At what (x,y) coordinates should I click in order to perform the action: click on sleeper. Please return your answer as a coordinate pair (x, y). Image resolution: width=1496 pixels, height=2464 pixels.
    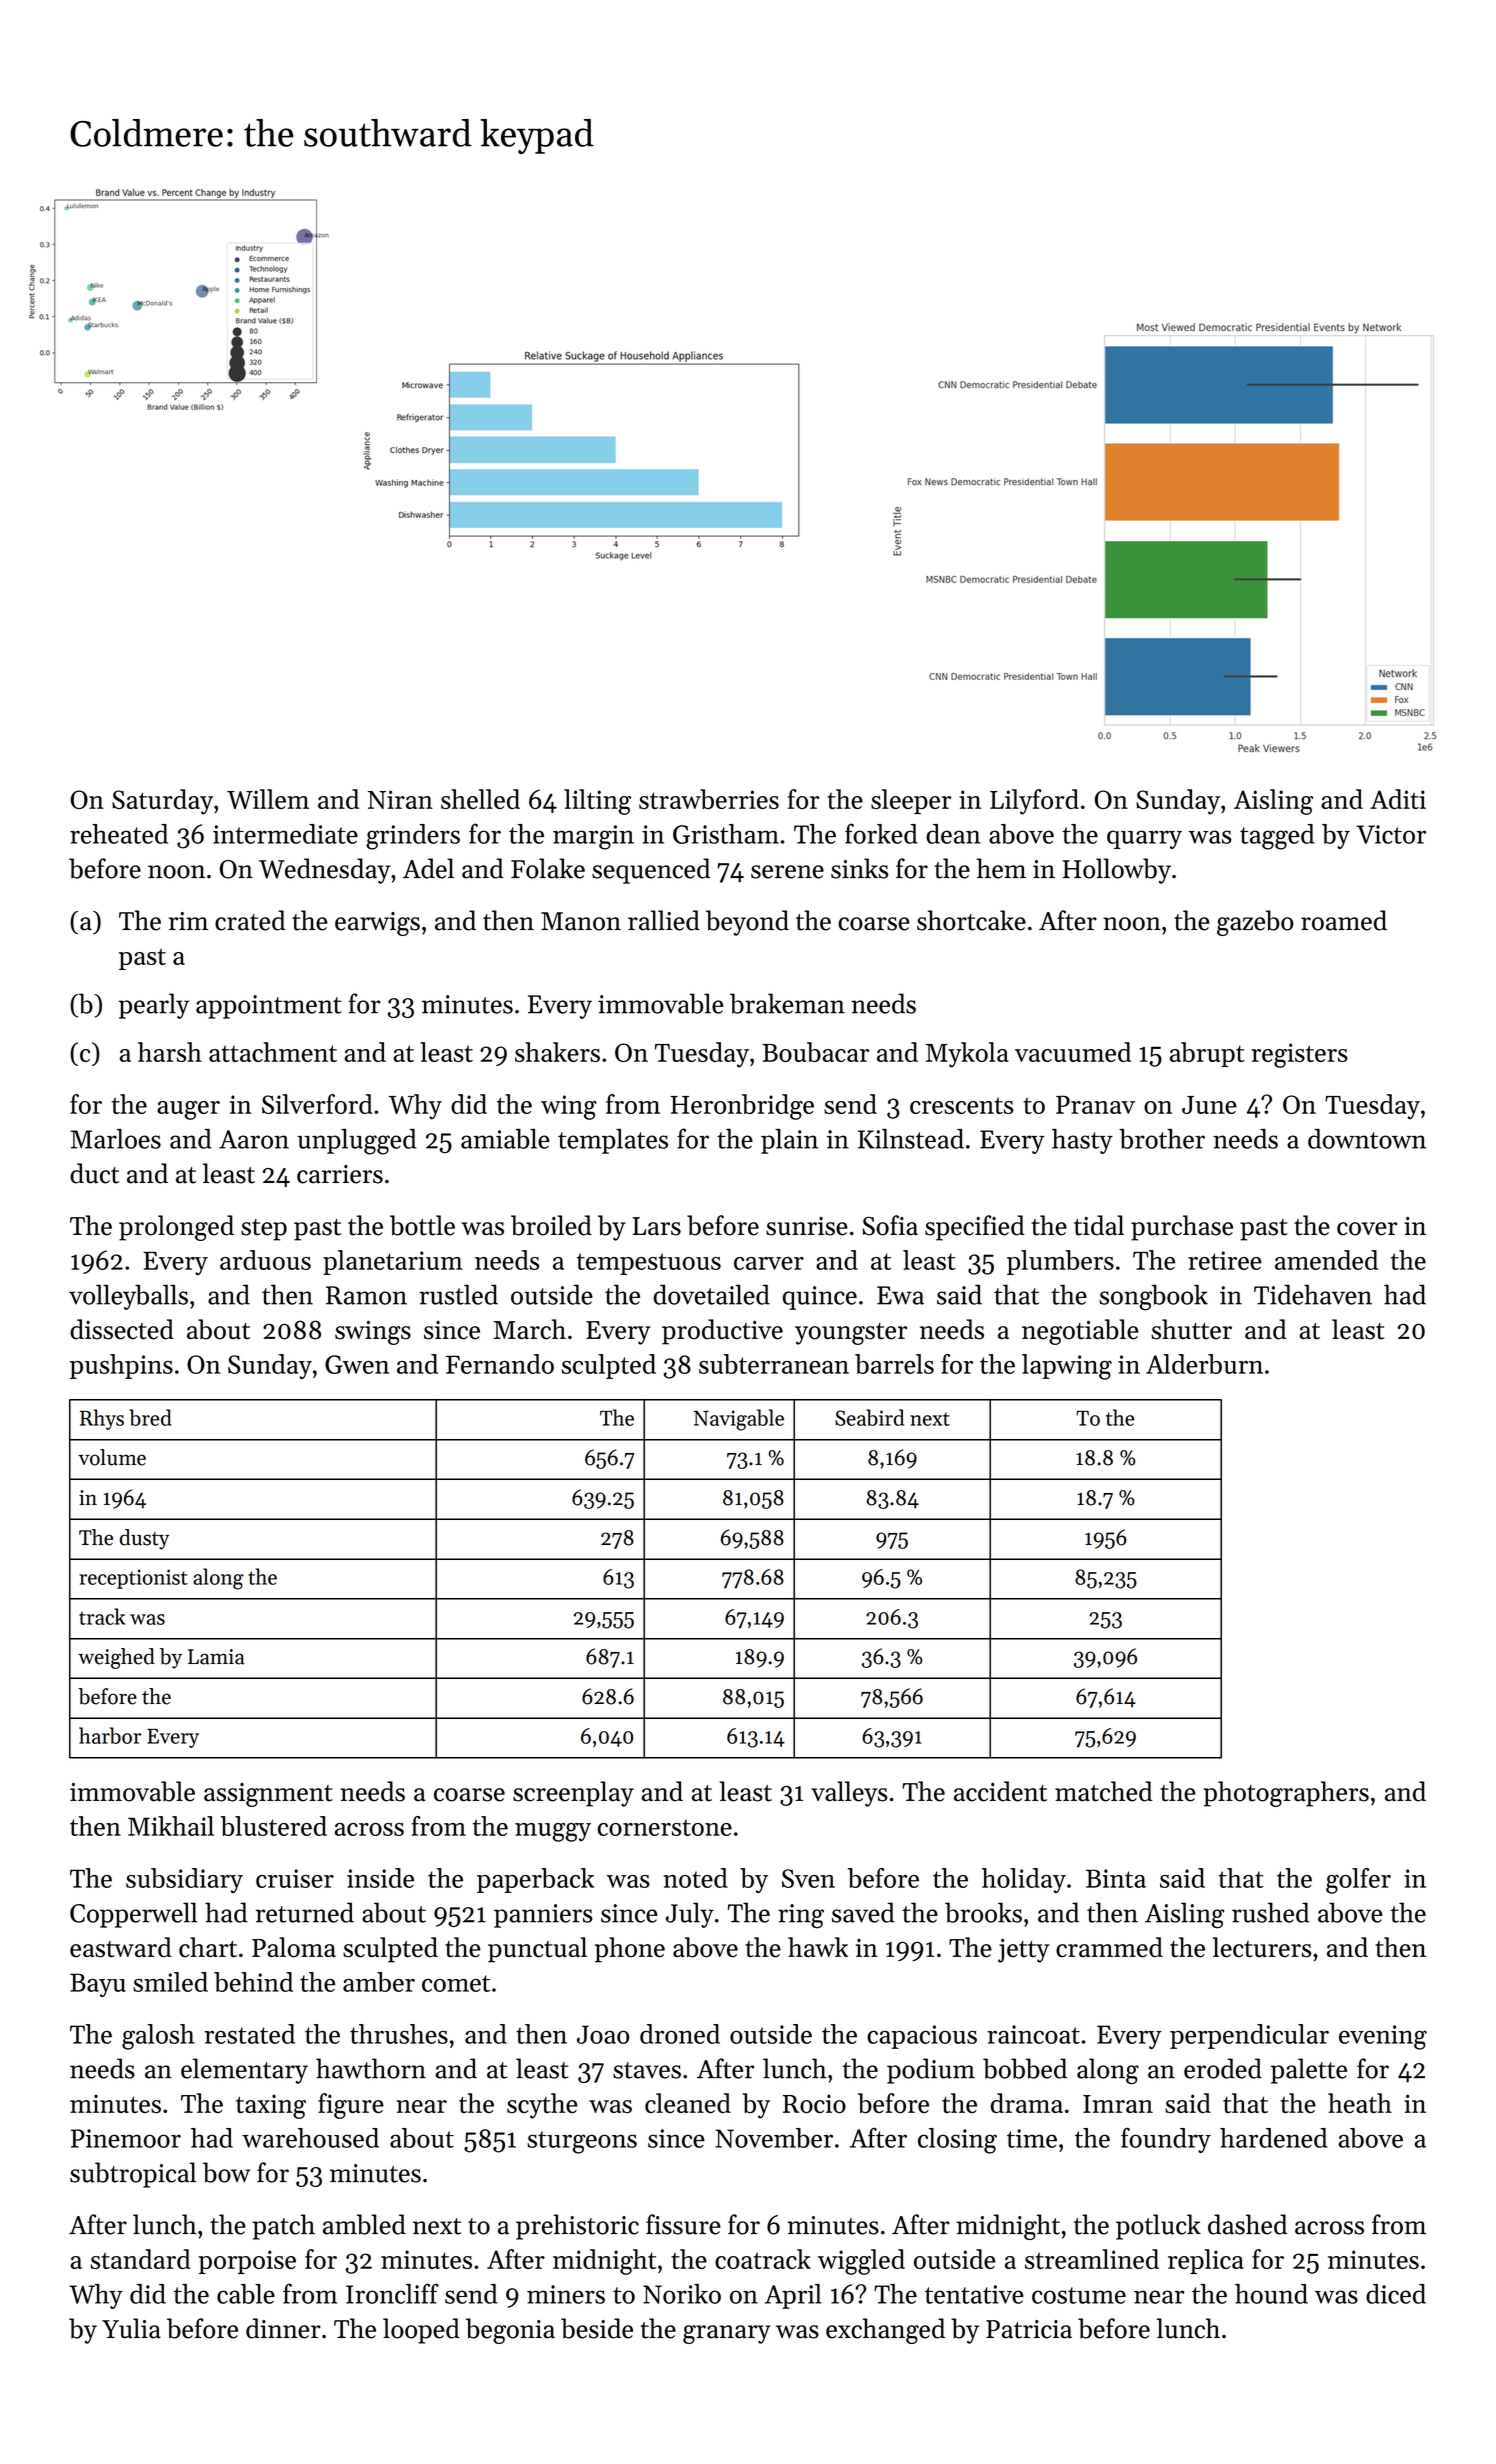
    Looking at the image, I should click on (911, 801).
